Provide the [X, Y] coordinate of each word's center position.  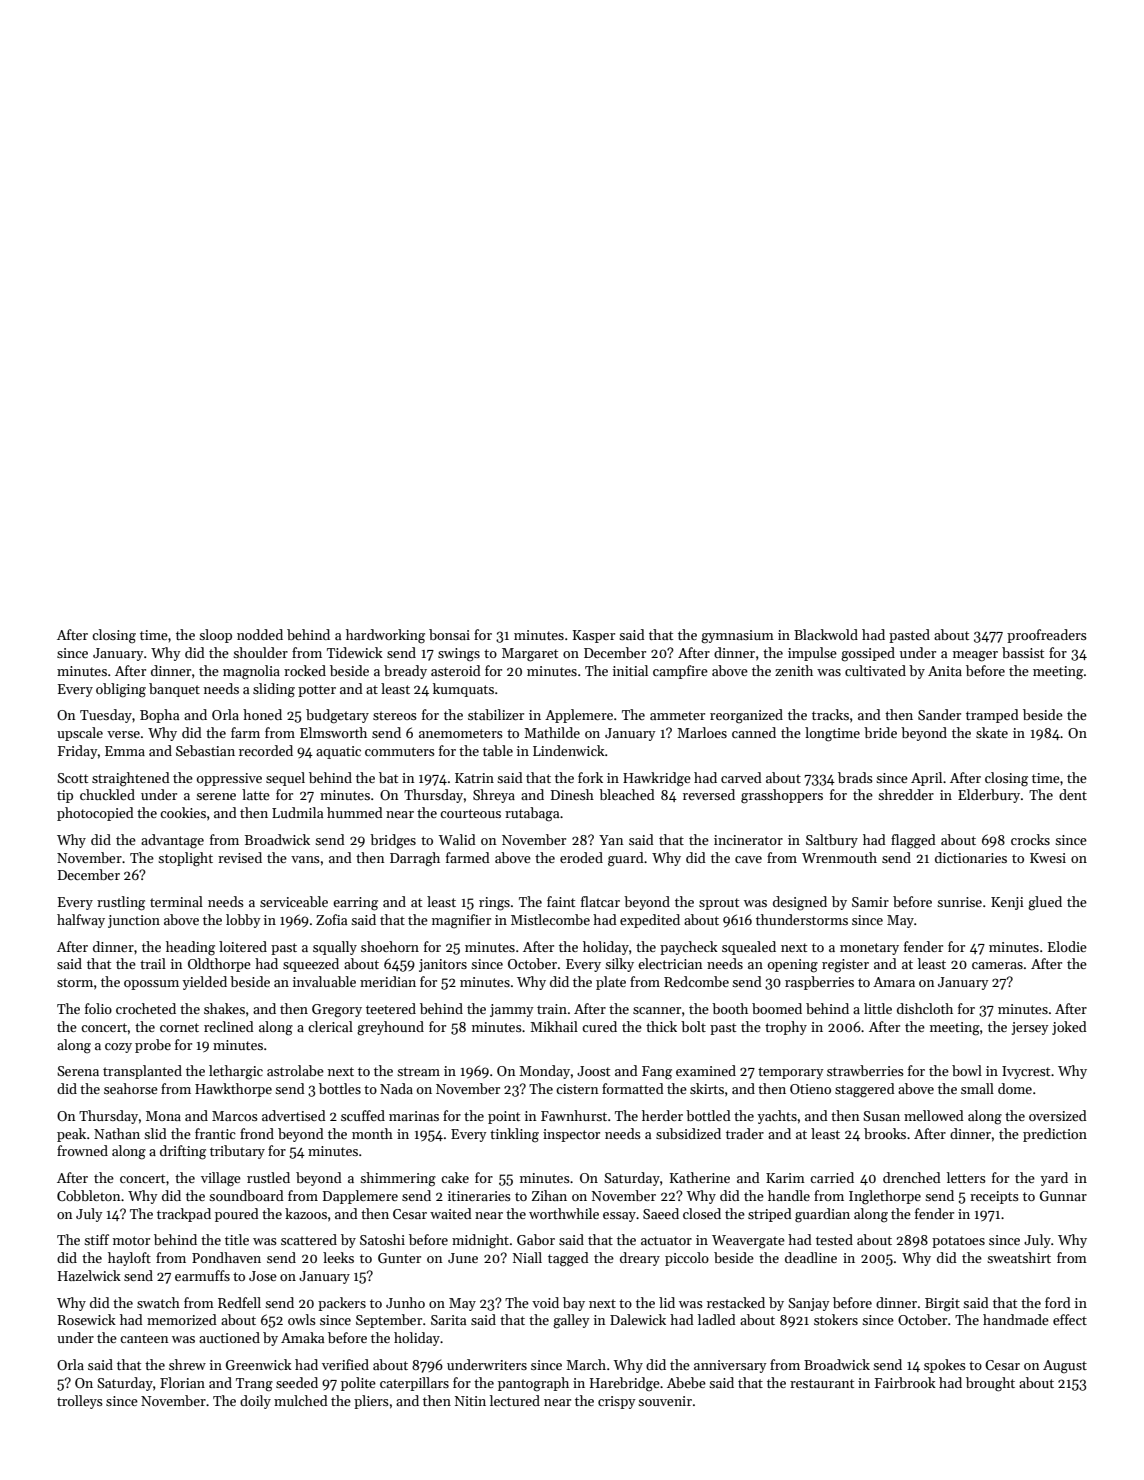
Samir [870, 902]
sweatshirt [1019, 1257]
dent [1073, 794]
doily [255, 1402]
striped [770, 1215]
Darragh [415, 859]
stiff [96, 1239]
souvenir [665, 1401]
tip [65, 796]
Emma [125, 751]
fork [590, 777]
